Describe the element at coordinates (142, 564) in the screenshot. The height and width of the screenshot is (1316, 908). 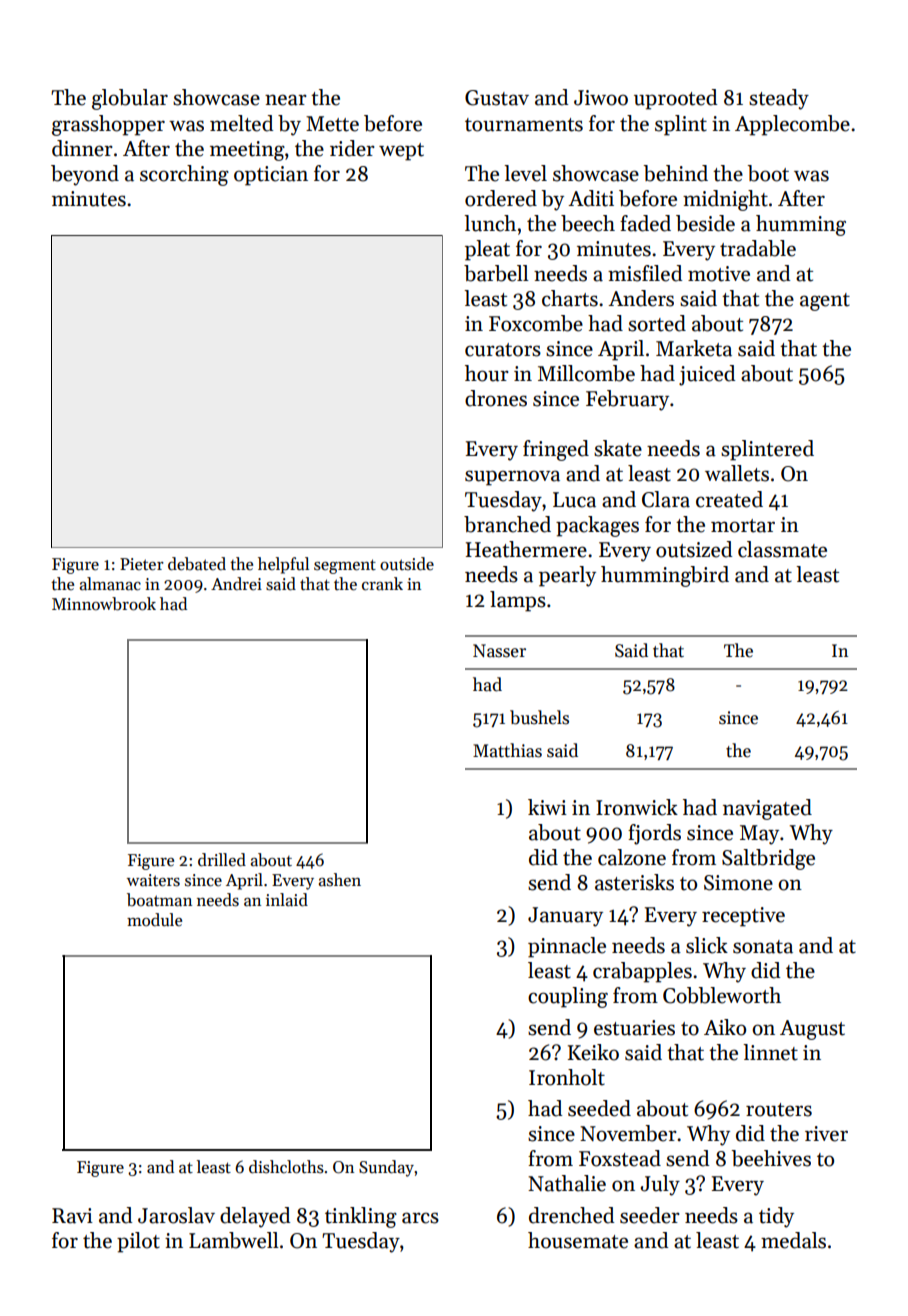
I see `Pieter` at that location.
